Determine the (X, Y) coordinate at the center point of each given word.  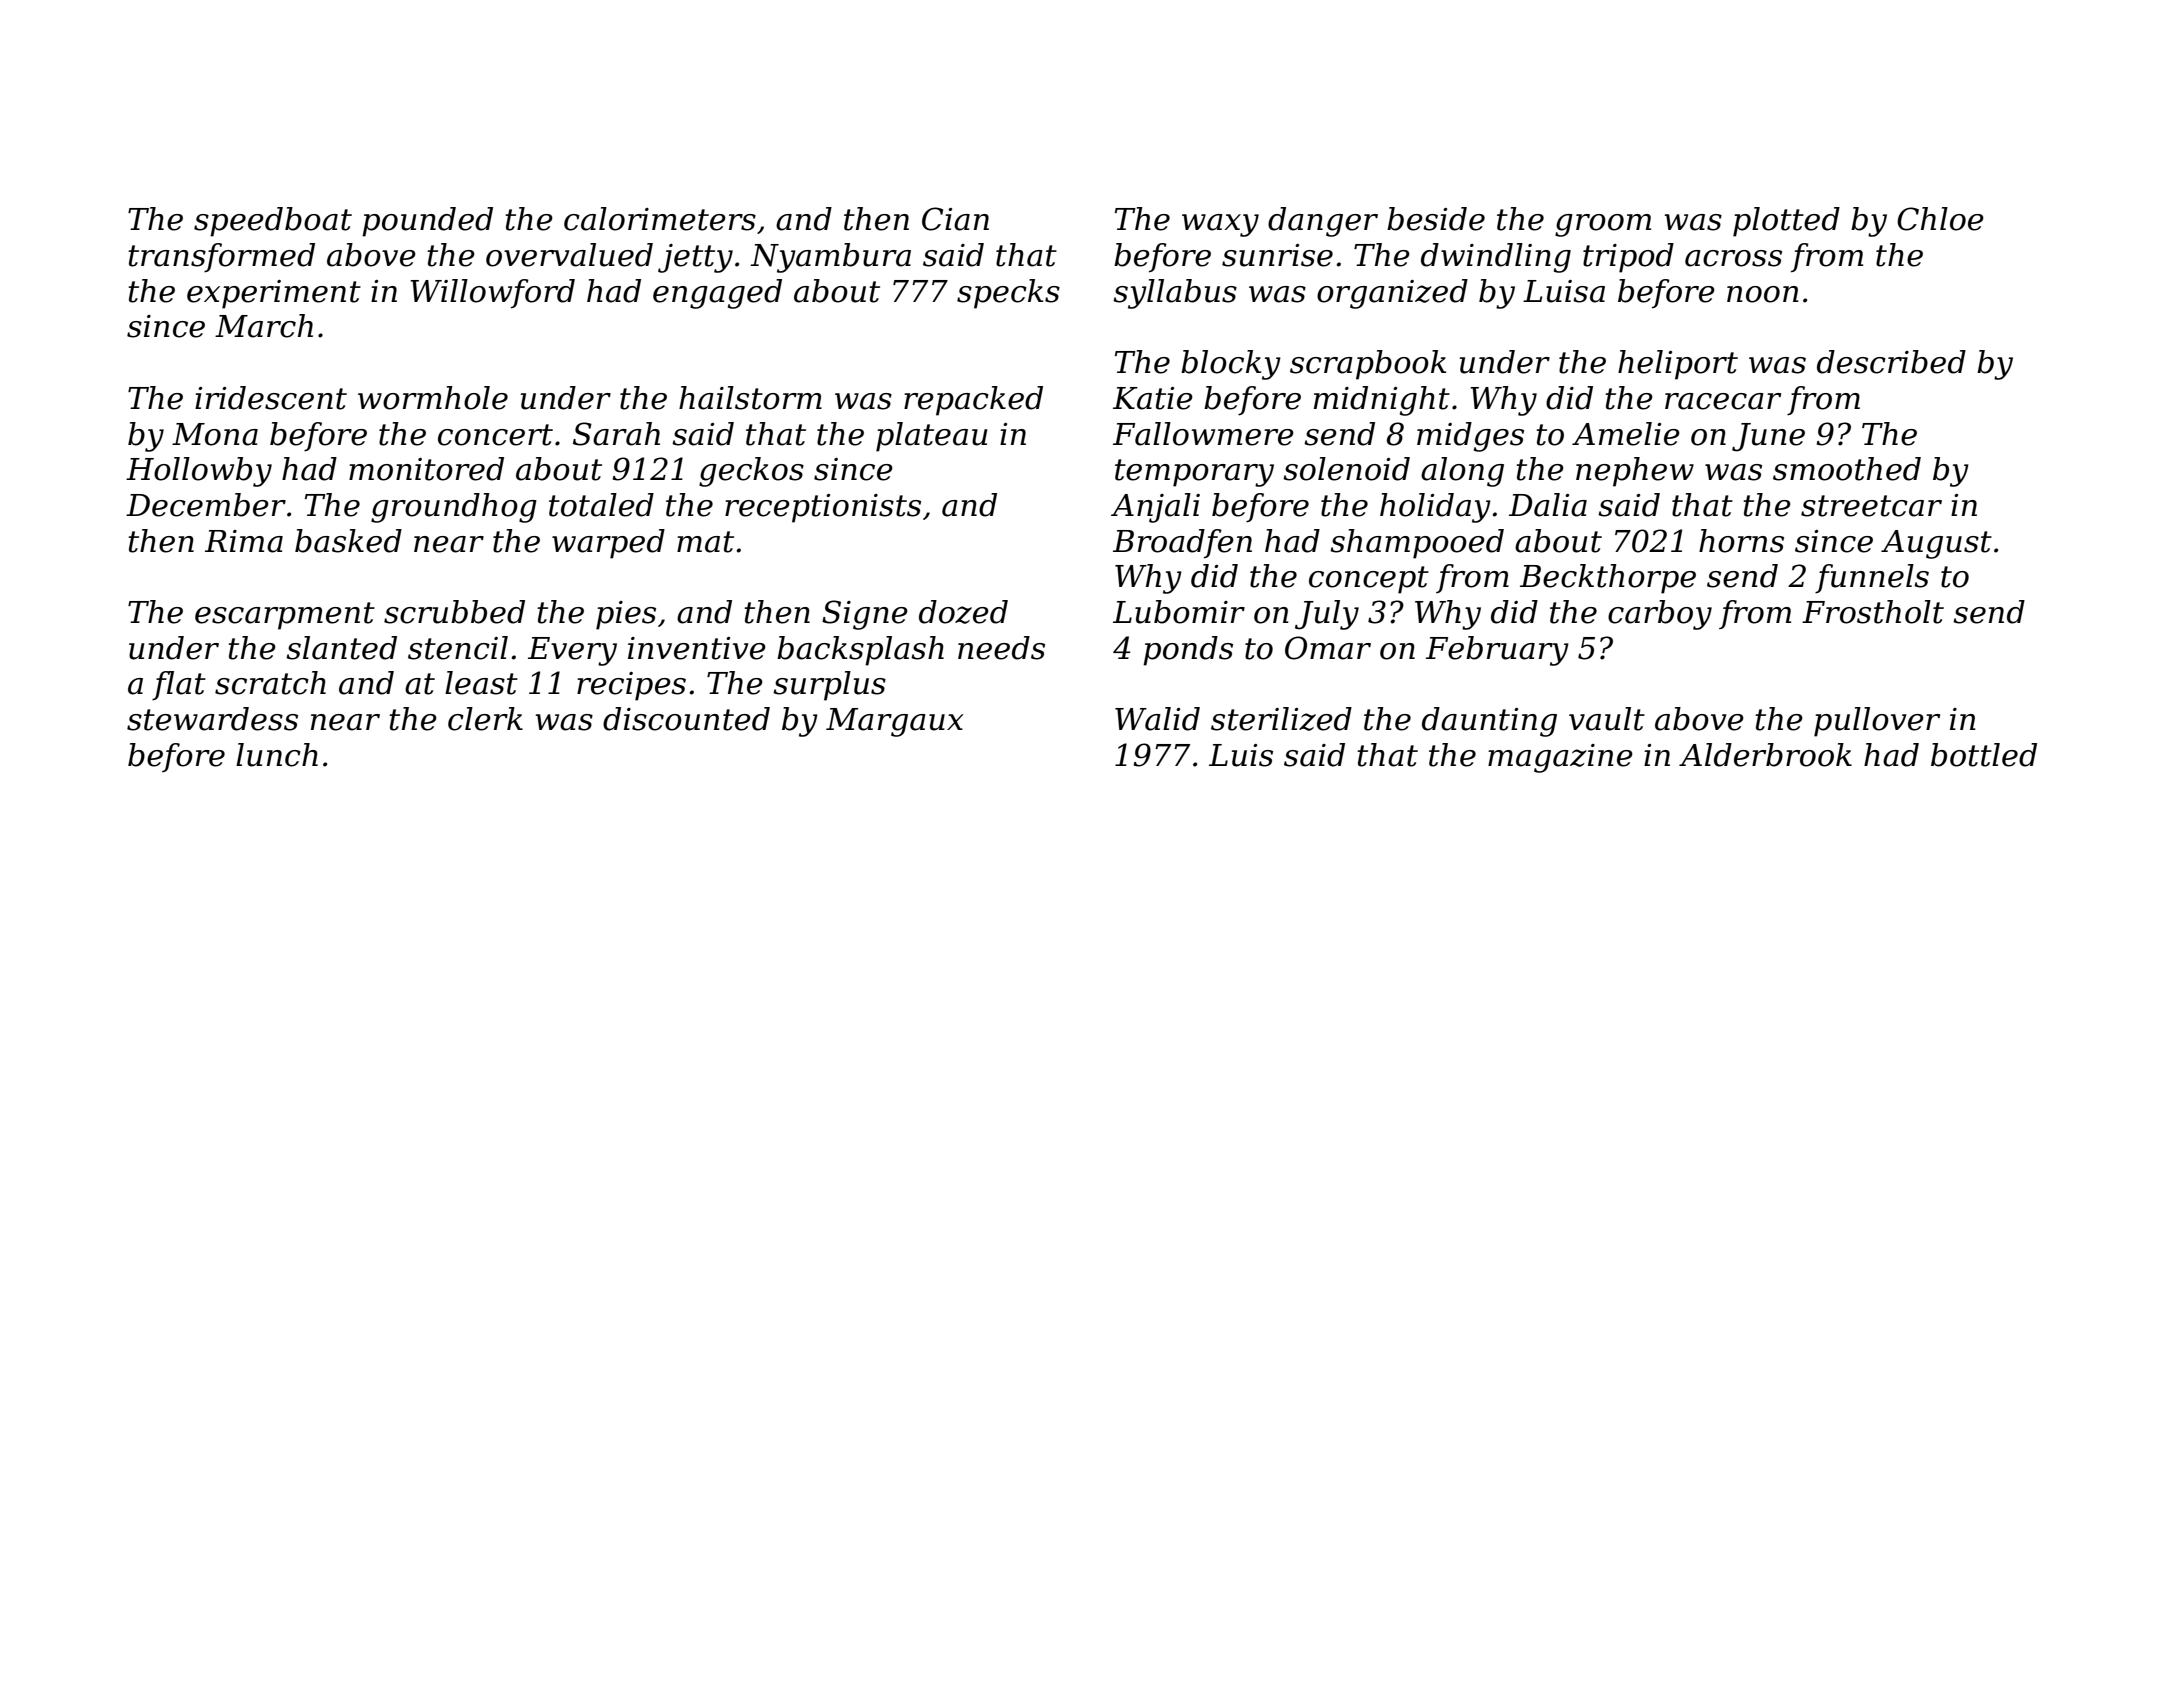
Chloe (1940, 219)
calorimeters (660, 219)
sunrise (1277, 255)
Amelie (1626, 434)
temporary (1194, 473)
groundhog (454, 508)
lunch (277, 755)
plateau (931, 437)
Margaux (895, 722)
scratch (270, 683)
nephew (1635, 472)
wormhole (433, 398)
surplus (829, 686)
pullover (1877, 722)
